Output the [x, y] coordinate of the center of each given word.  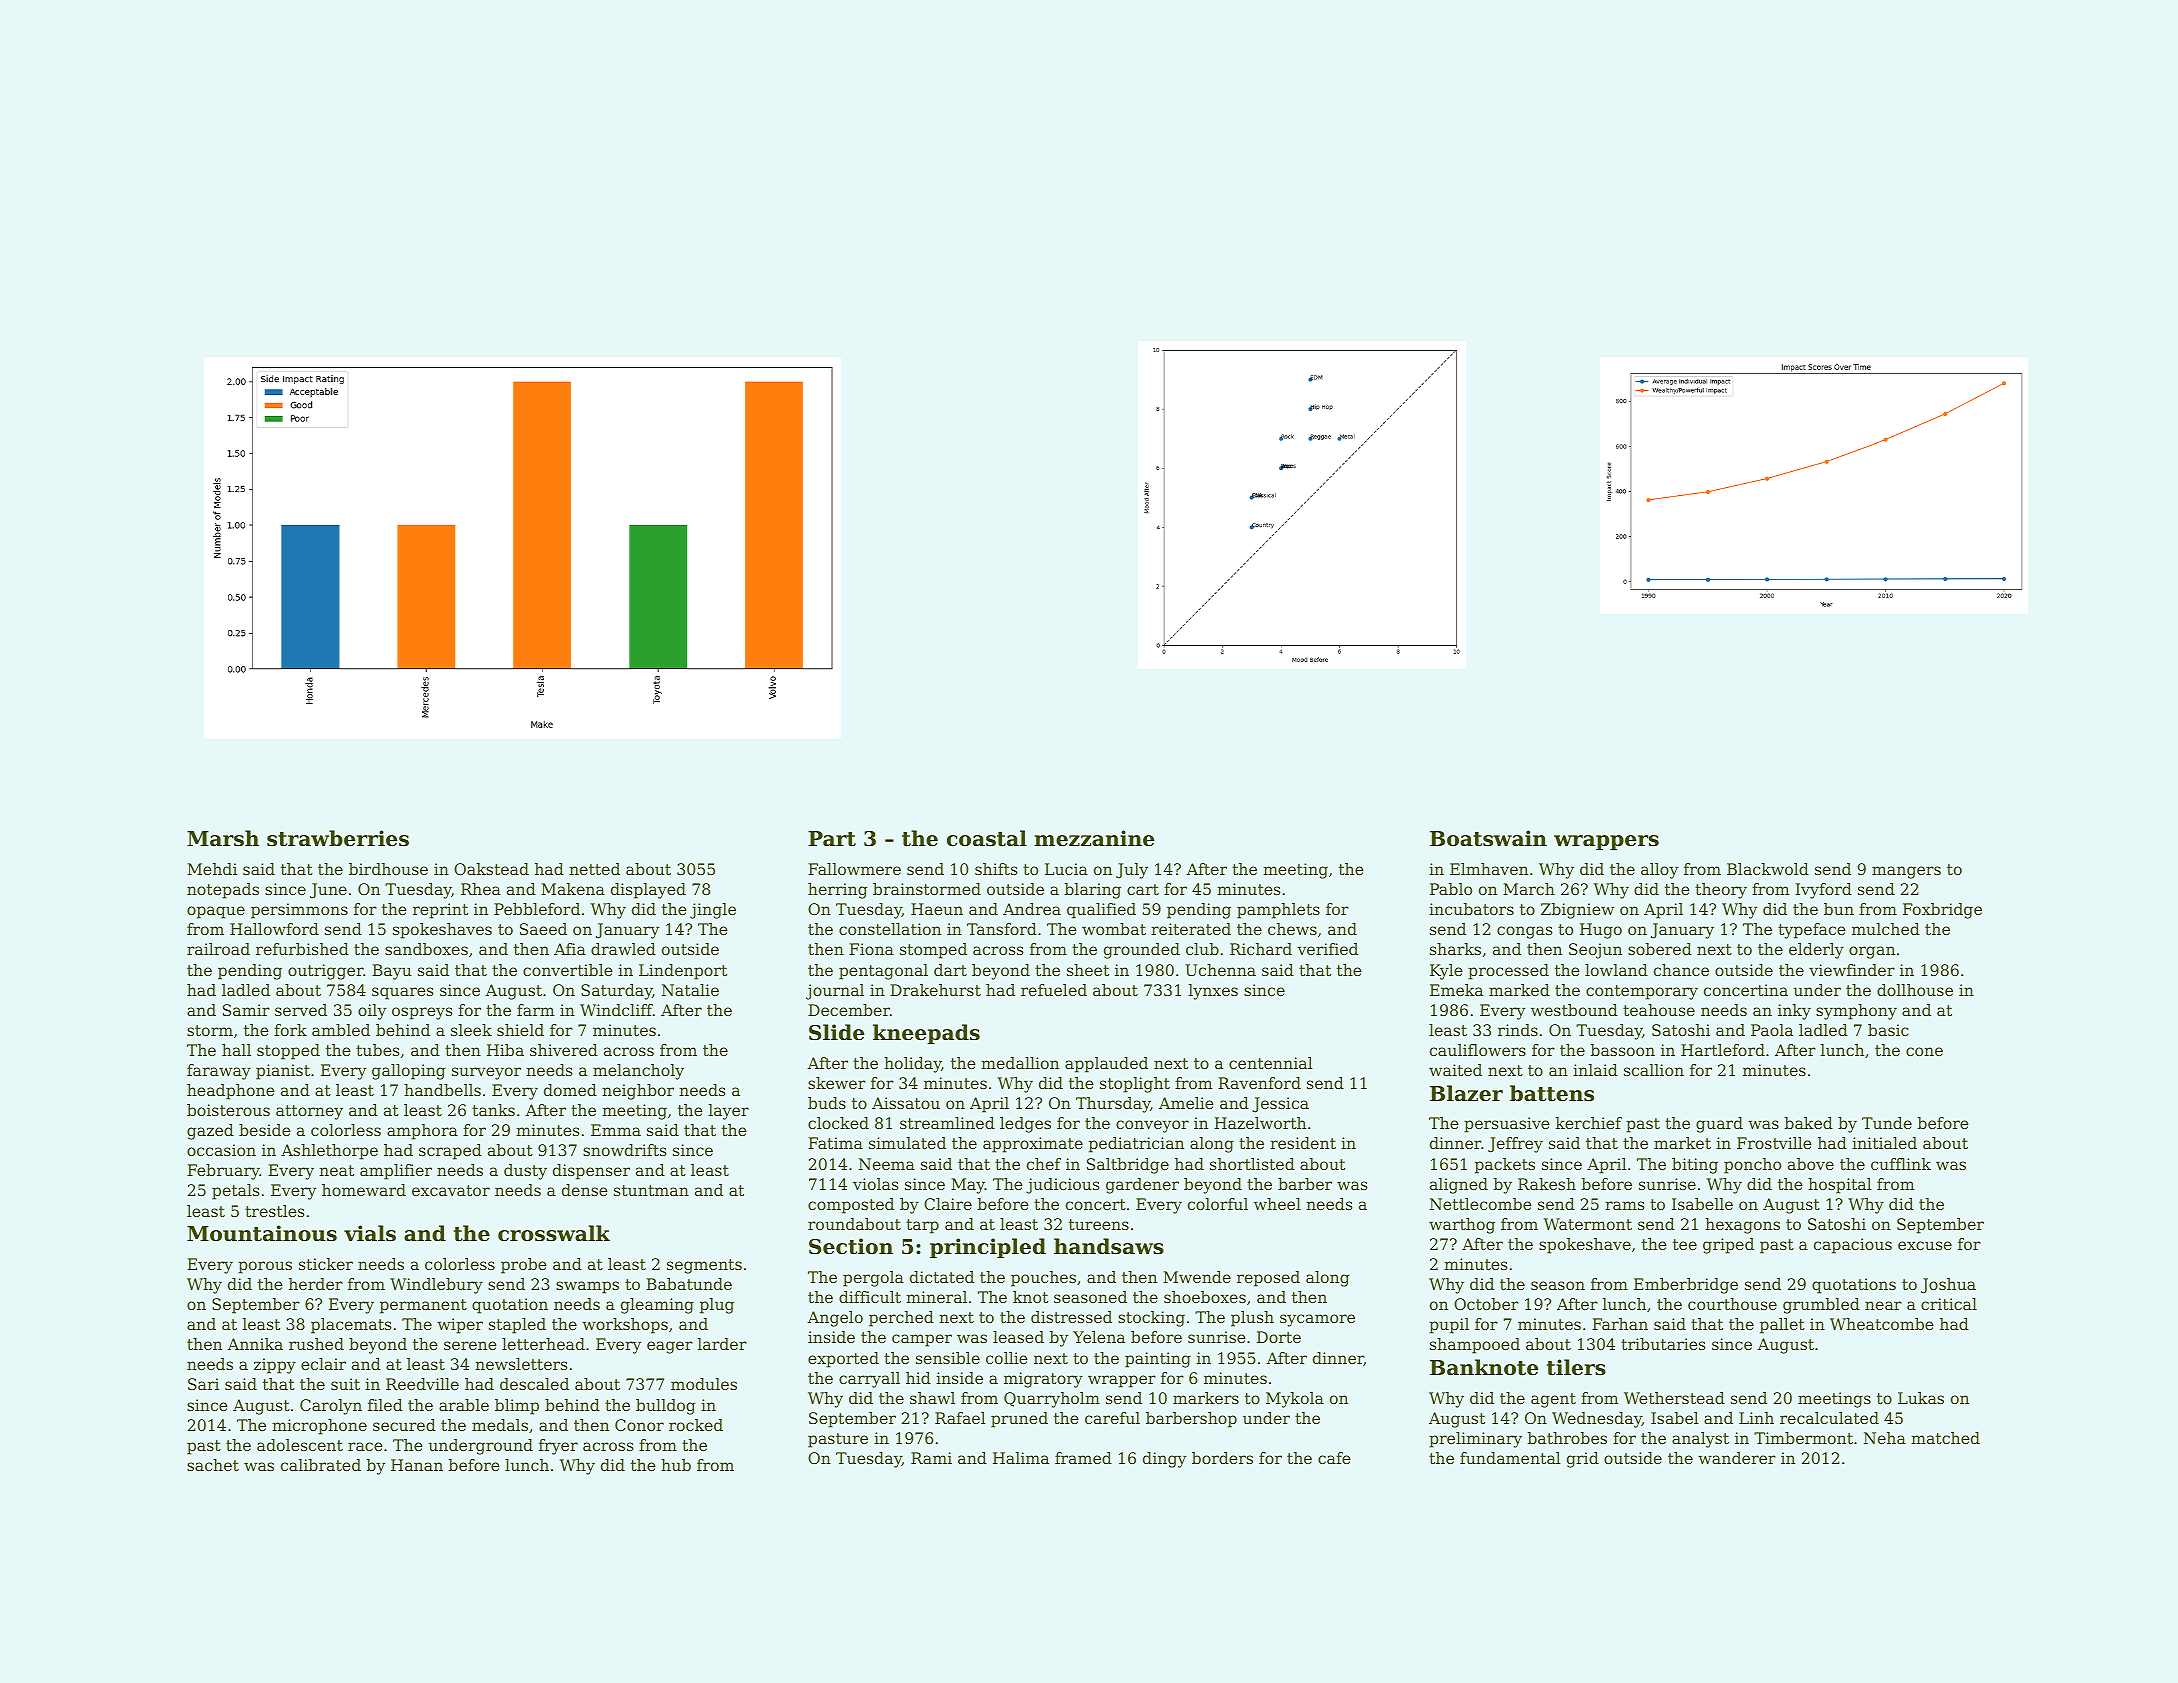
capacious [1853, 1246]
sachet [213, 1465]
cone [1924, 1051]
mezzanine [1094, 838]
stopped [288, 1052]
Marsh [223, 838]
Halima [1021, 1458]
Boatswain [1488, 838]
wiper [460, 1326]
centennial [1271, 1063]
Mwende [1197, 1277]
